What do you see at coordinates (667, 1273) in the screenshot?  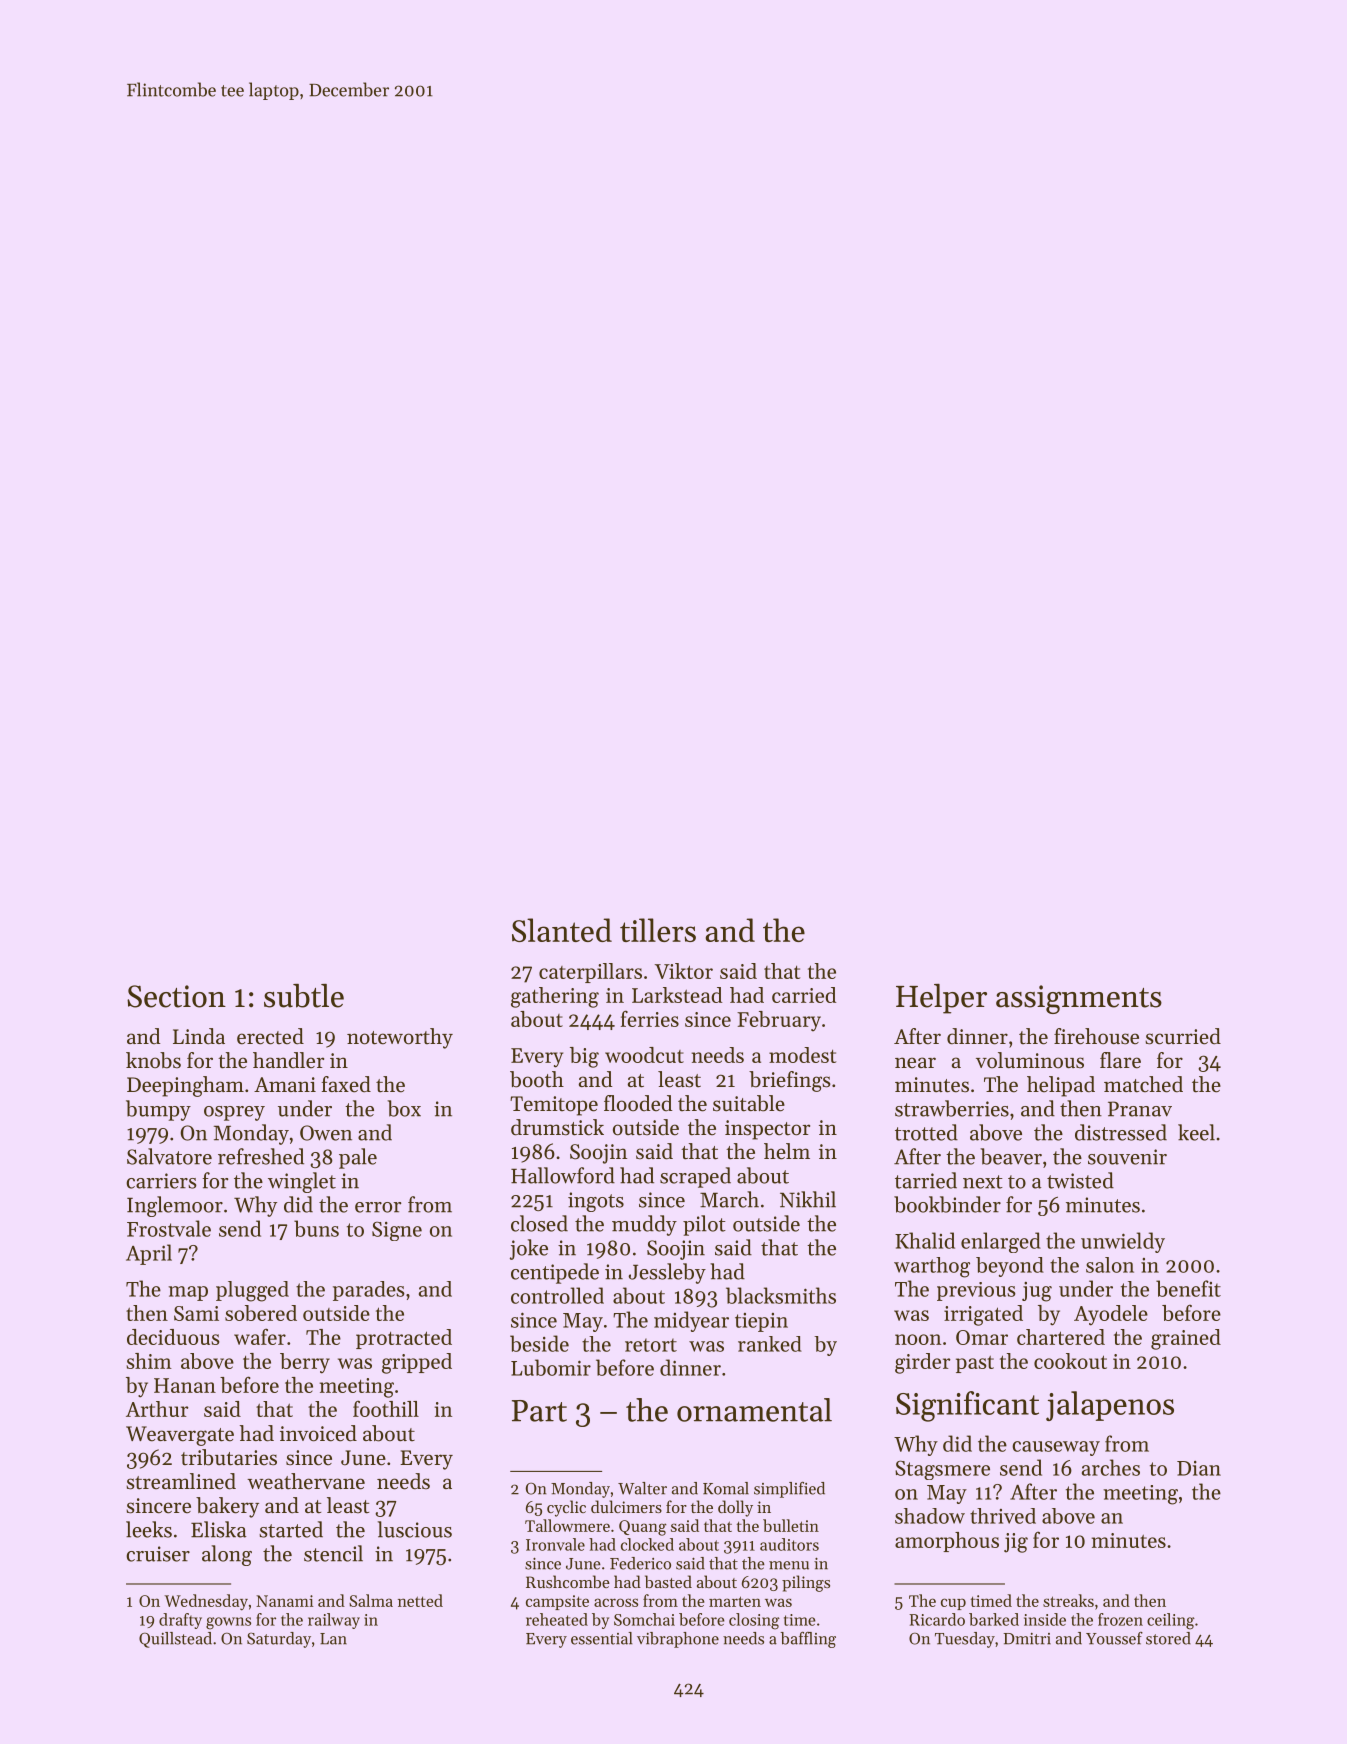 I see `Jessleby` at bounding box center [667, 1273].
